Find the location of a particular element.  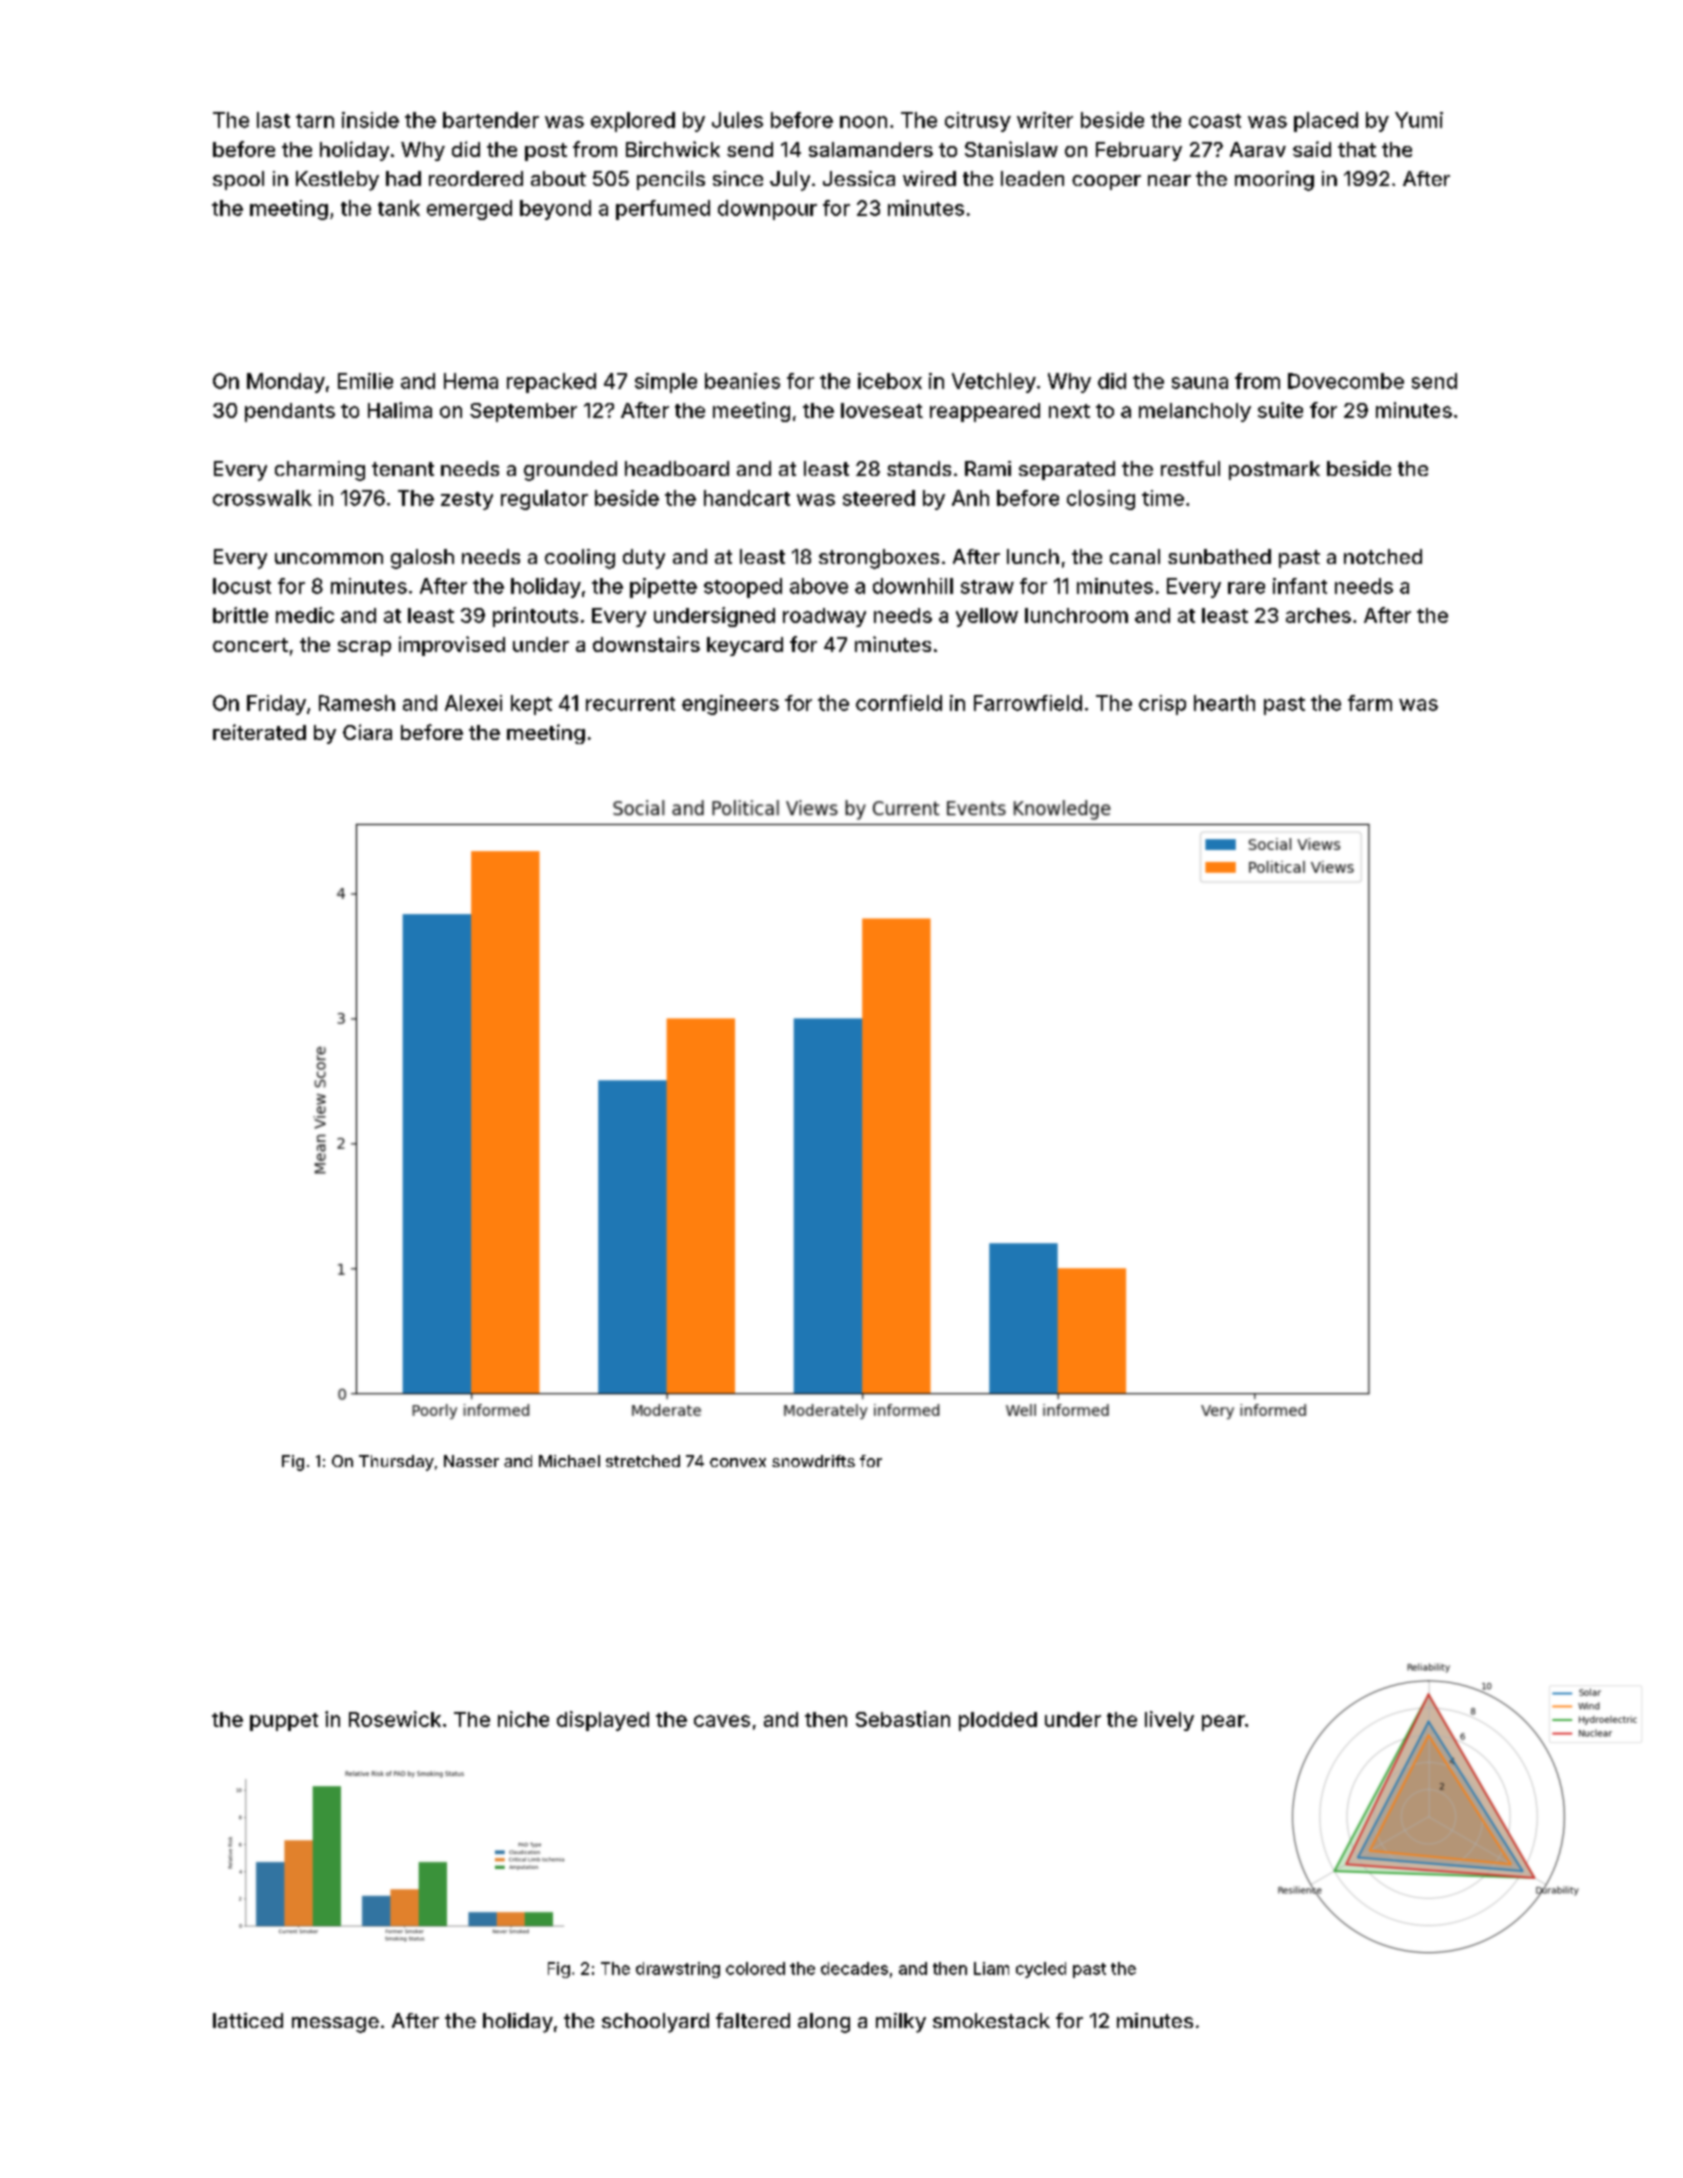

downpour is located at coordinates (767, 210).
